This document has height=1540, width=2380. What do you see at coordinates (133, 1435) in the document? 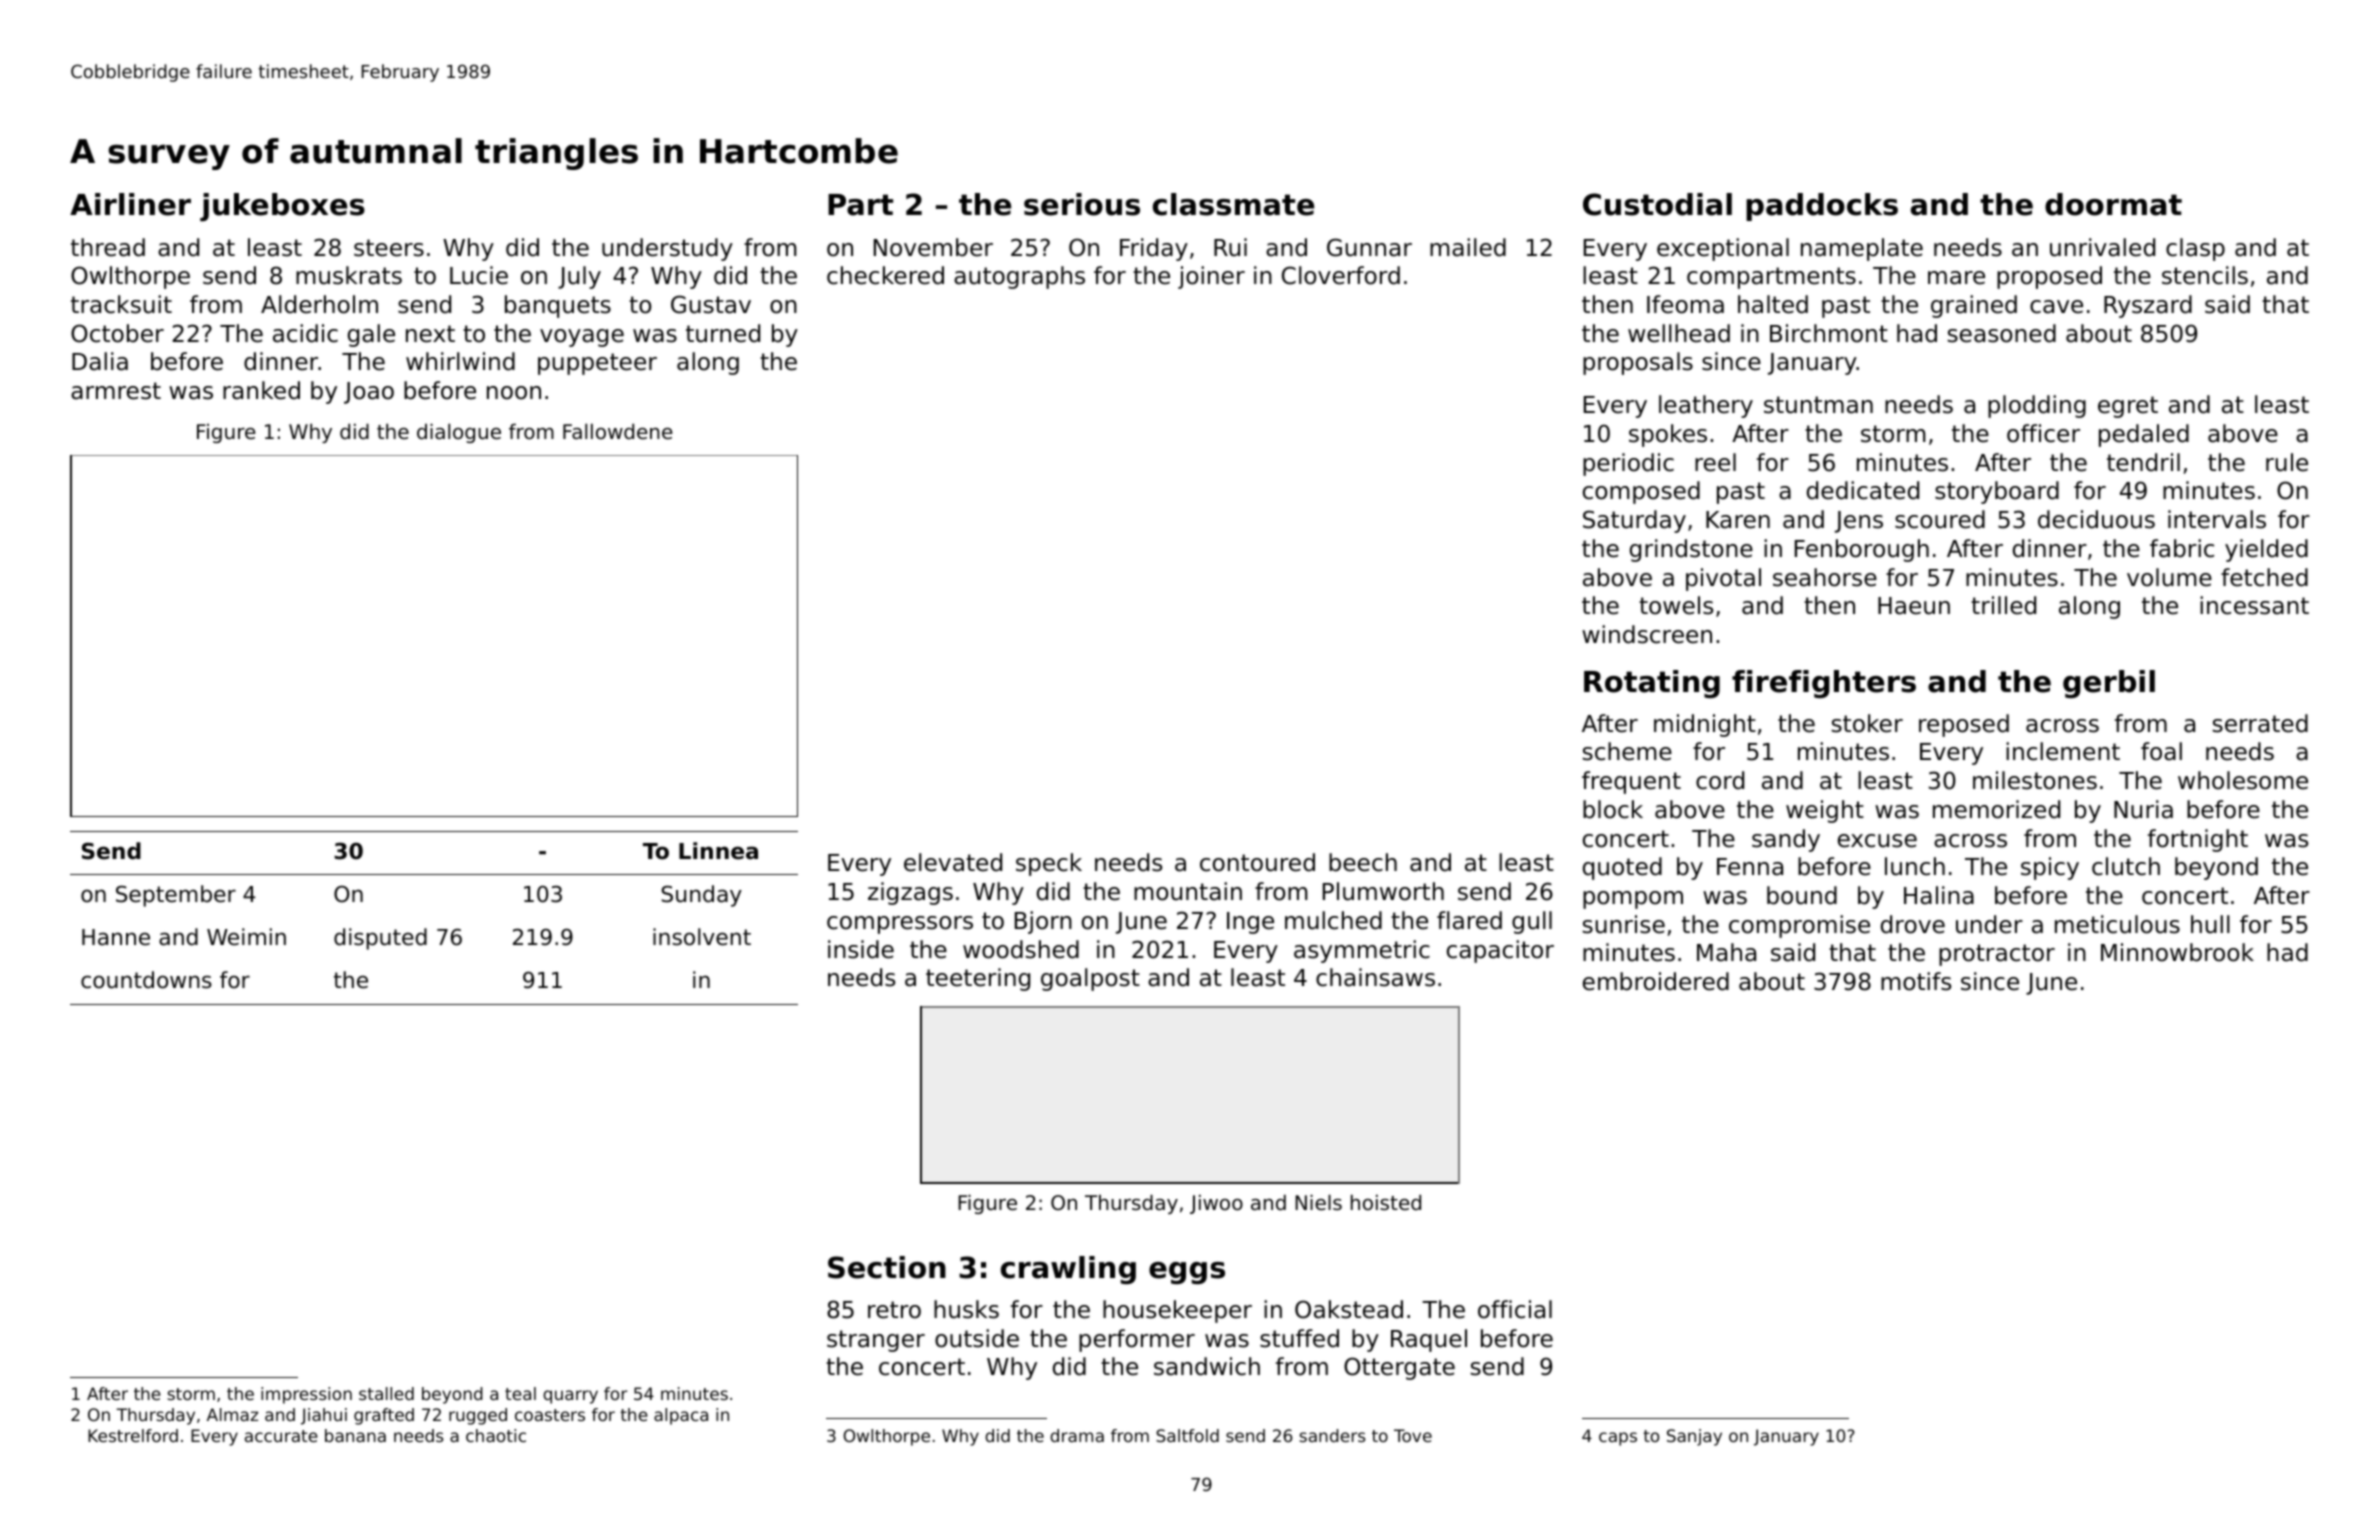
I see `Kestrelford` at bounding box center [133, 1435].
